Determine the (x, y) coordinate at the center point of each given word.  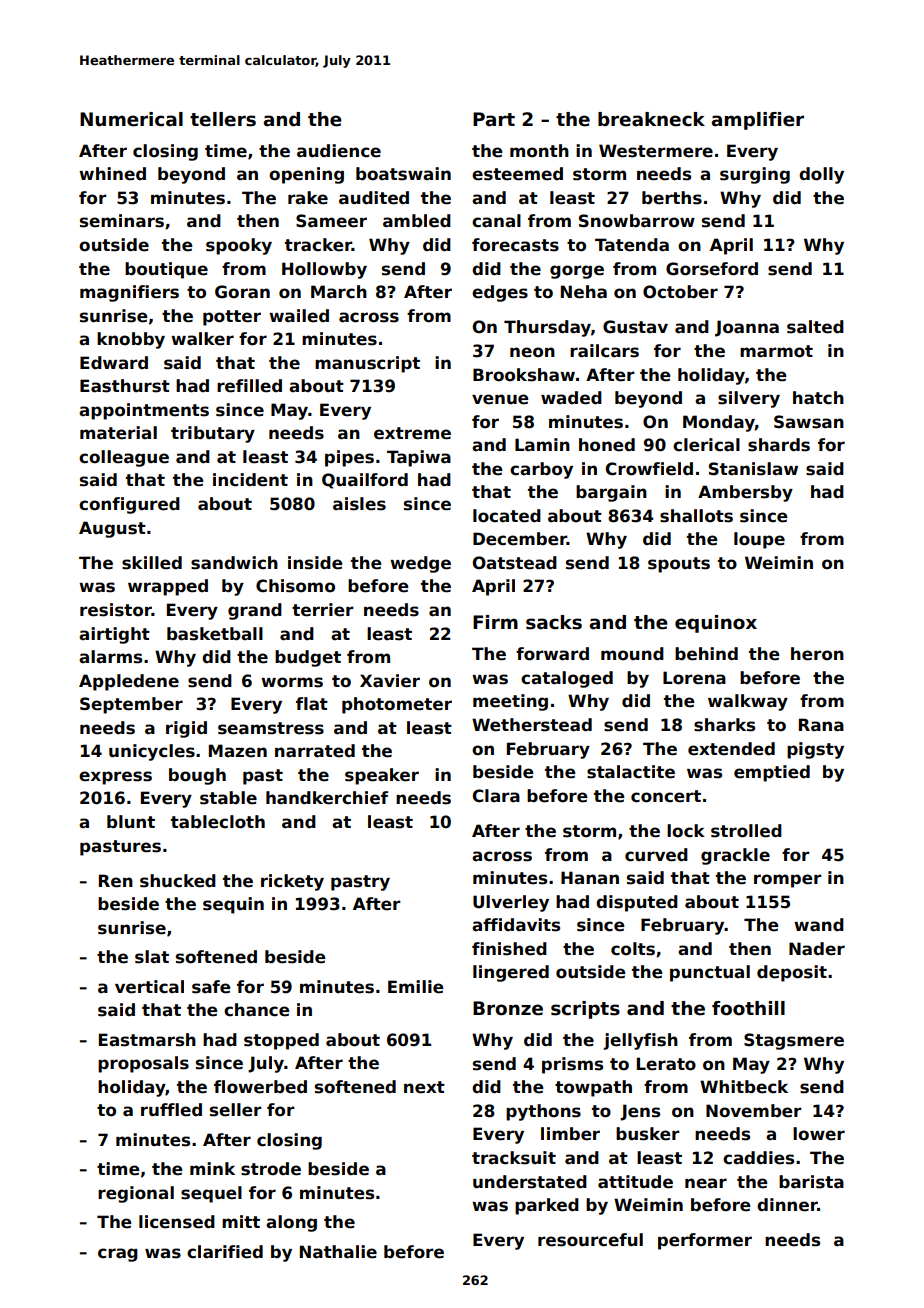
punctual (710, 973)
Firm (495, 622)
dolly (821, 175)
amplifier (757, 121)
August (112, 529)
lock (686, 831)
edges (500, 293)
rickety (292, 882)
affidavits (516, 925)
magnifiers (129, 293)
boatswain (403, 174)
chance (257, 1010)
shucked (178, 881)
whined (112, 174)
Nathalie (338, 1252)
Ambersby (745, 493)
